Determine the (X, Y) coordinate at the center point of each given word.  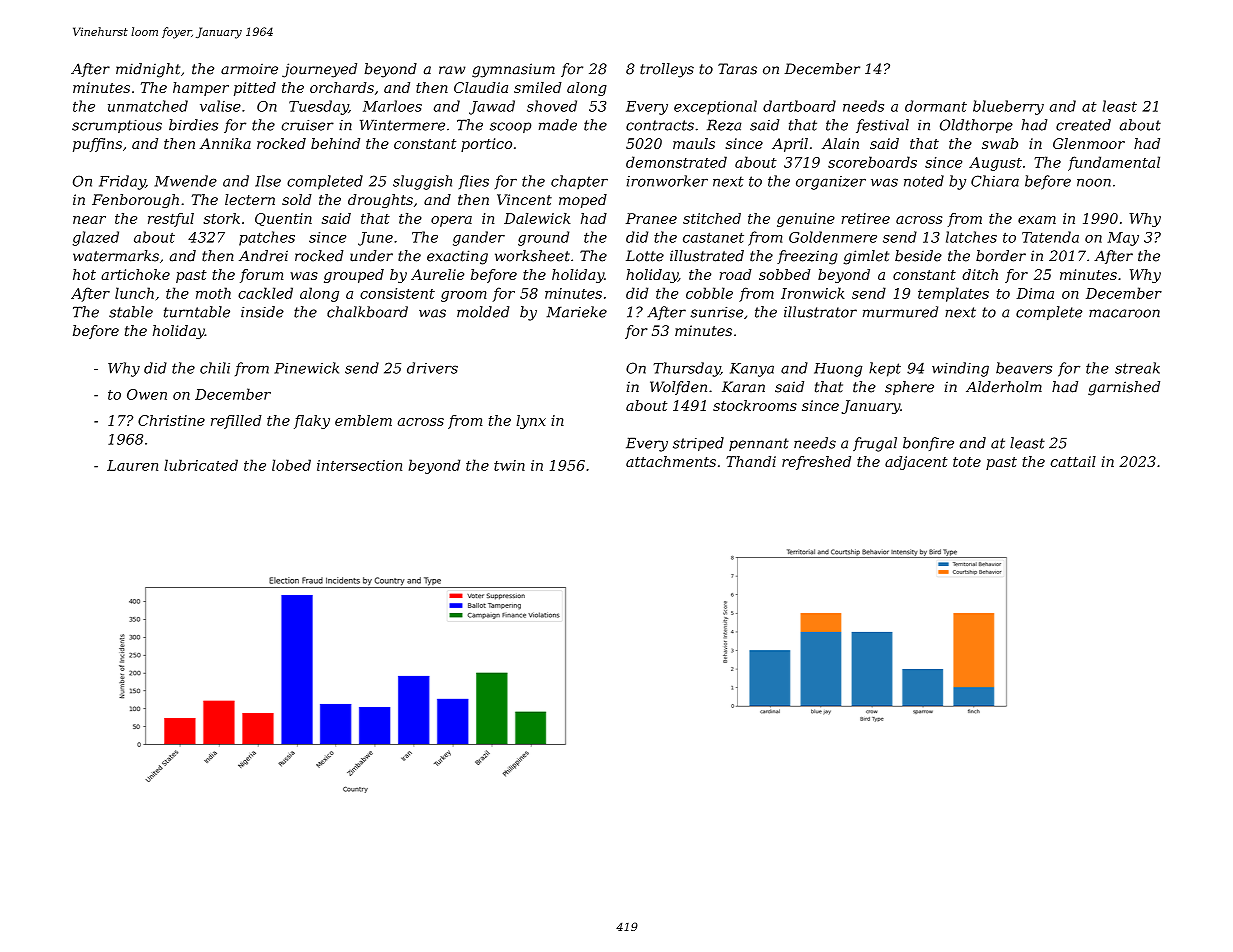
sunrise (717, 312)
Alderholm (1004, 387)
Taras (737, 69)
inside (262, 312)
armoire (249, 69)
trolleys (667, 70)
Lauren (132, 465)
